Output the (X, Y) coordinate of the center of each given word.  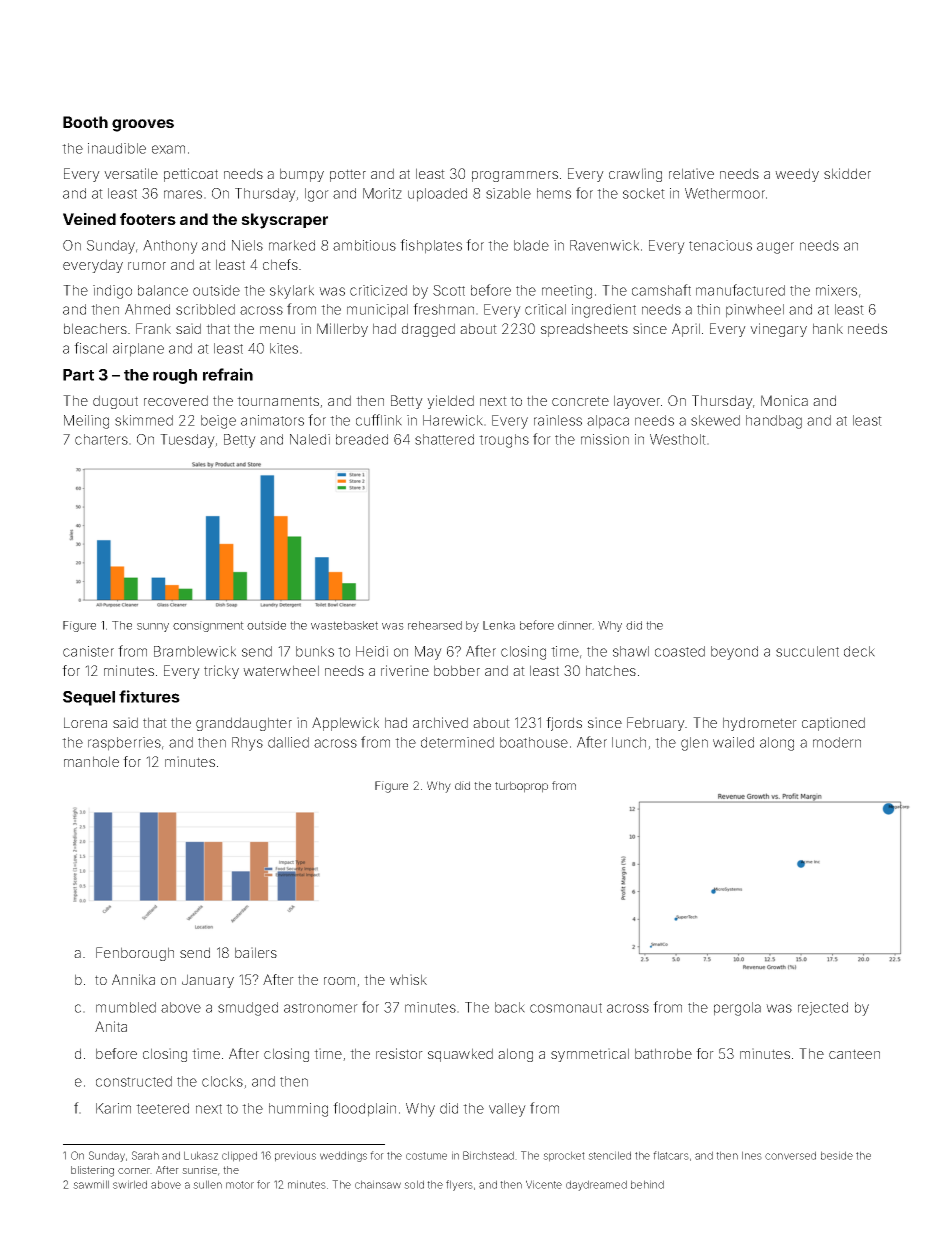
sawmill (91, 1184)
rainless (558, 420)
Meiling (86, 422)
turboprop (521, 787)
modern (837, 742)
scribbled (205, 309)
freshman (443, 309)
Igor (317, 195)
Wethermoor (725, 193)
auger (775, 248)
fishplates (431, 246)
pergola (737, 1009)
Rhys (247, 744)
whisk (408, 979)
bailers (256, 952)
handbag (774, 422)
